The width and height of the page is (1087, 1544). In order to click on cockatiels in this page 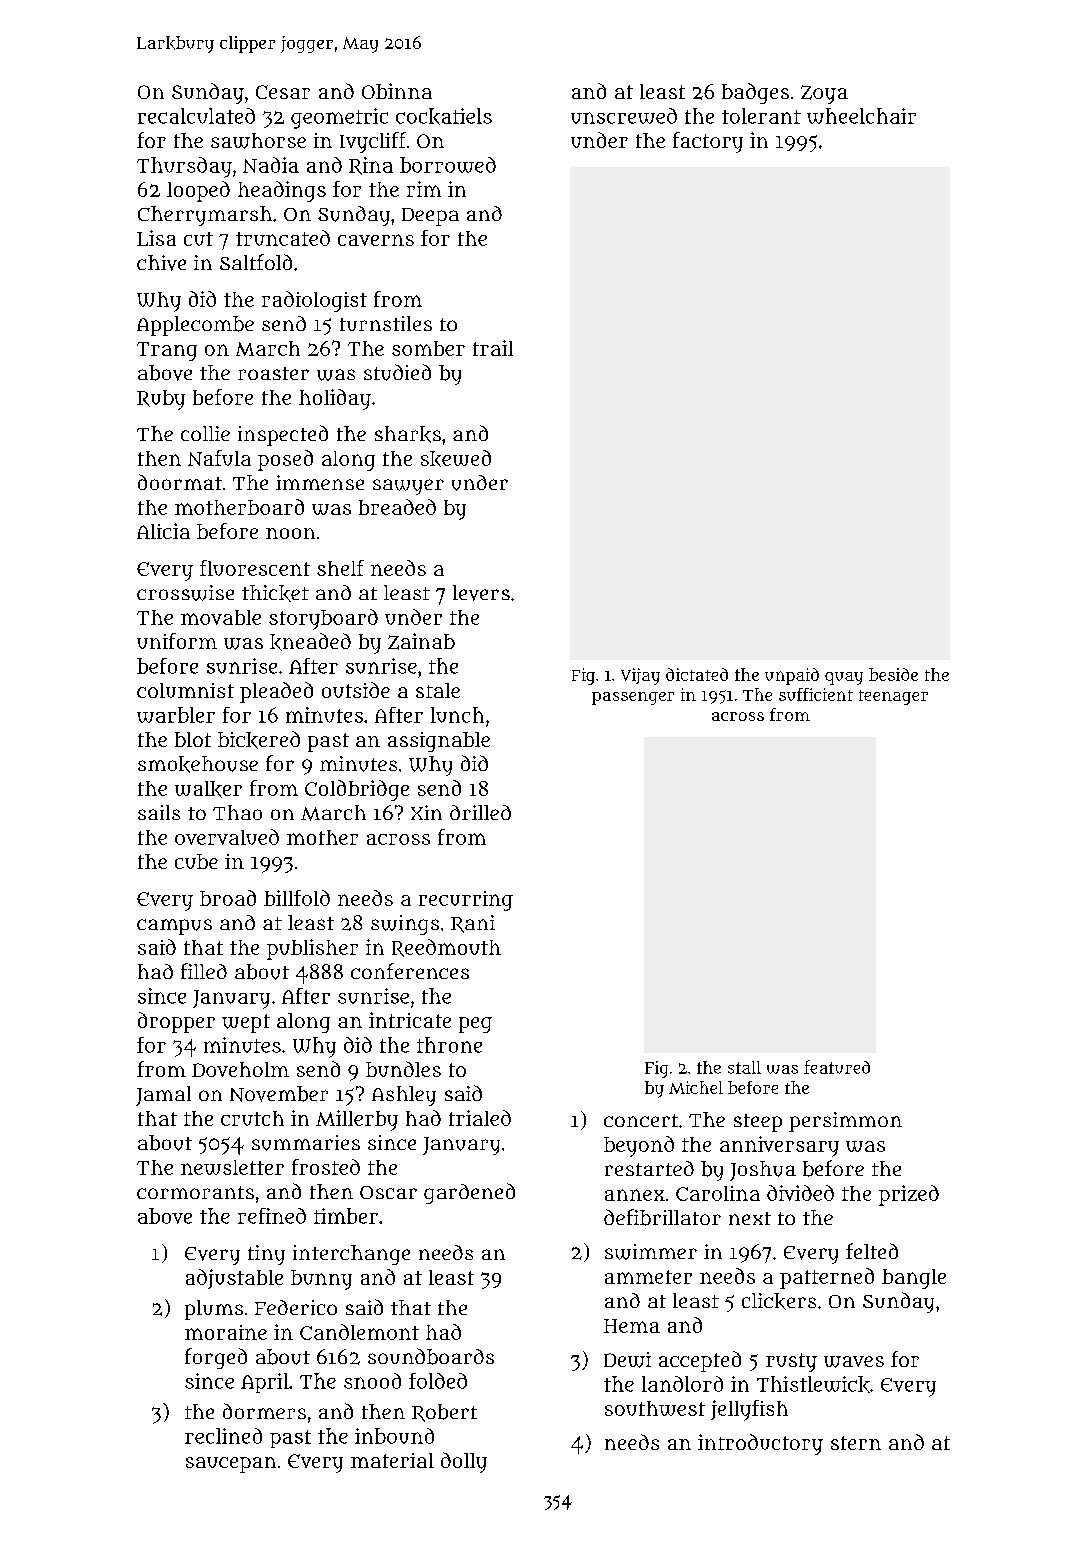, I will do `click(444, 116)`.
